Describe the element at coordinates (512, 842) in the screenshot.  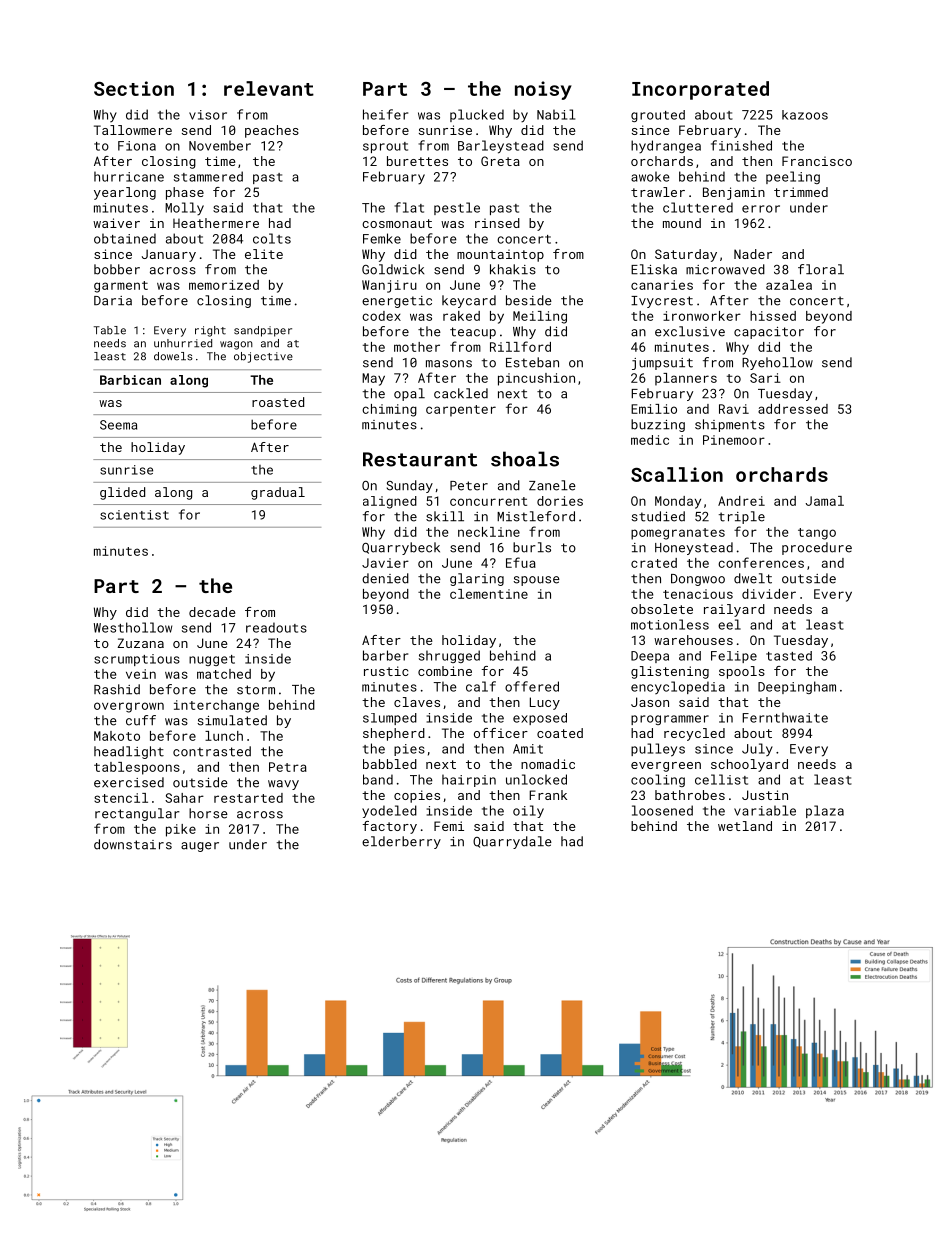
I see `Quarrydale` at that location.
